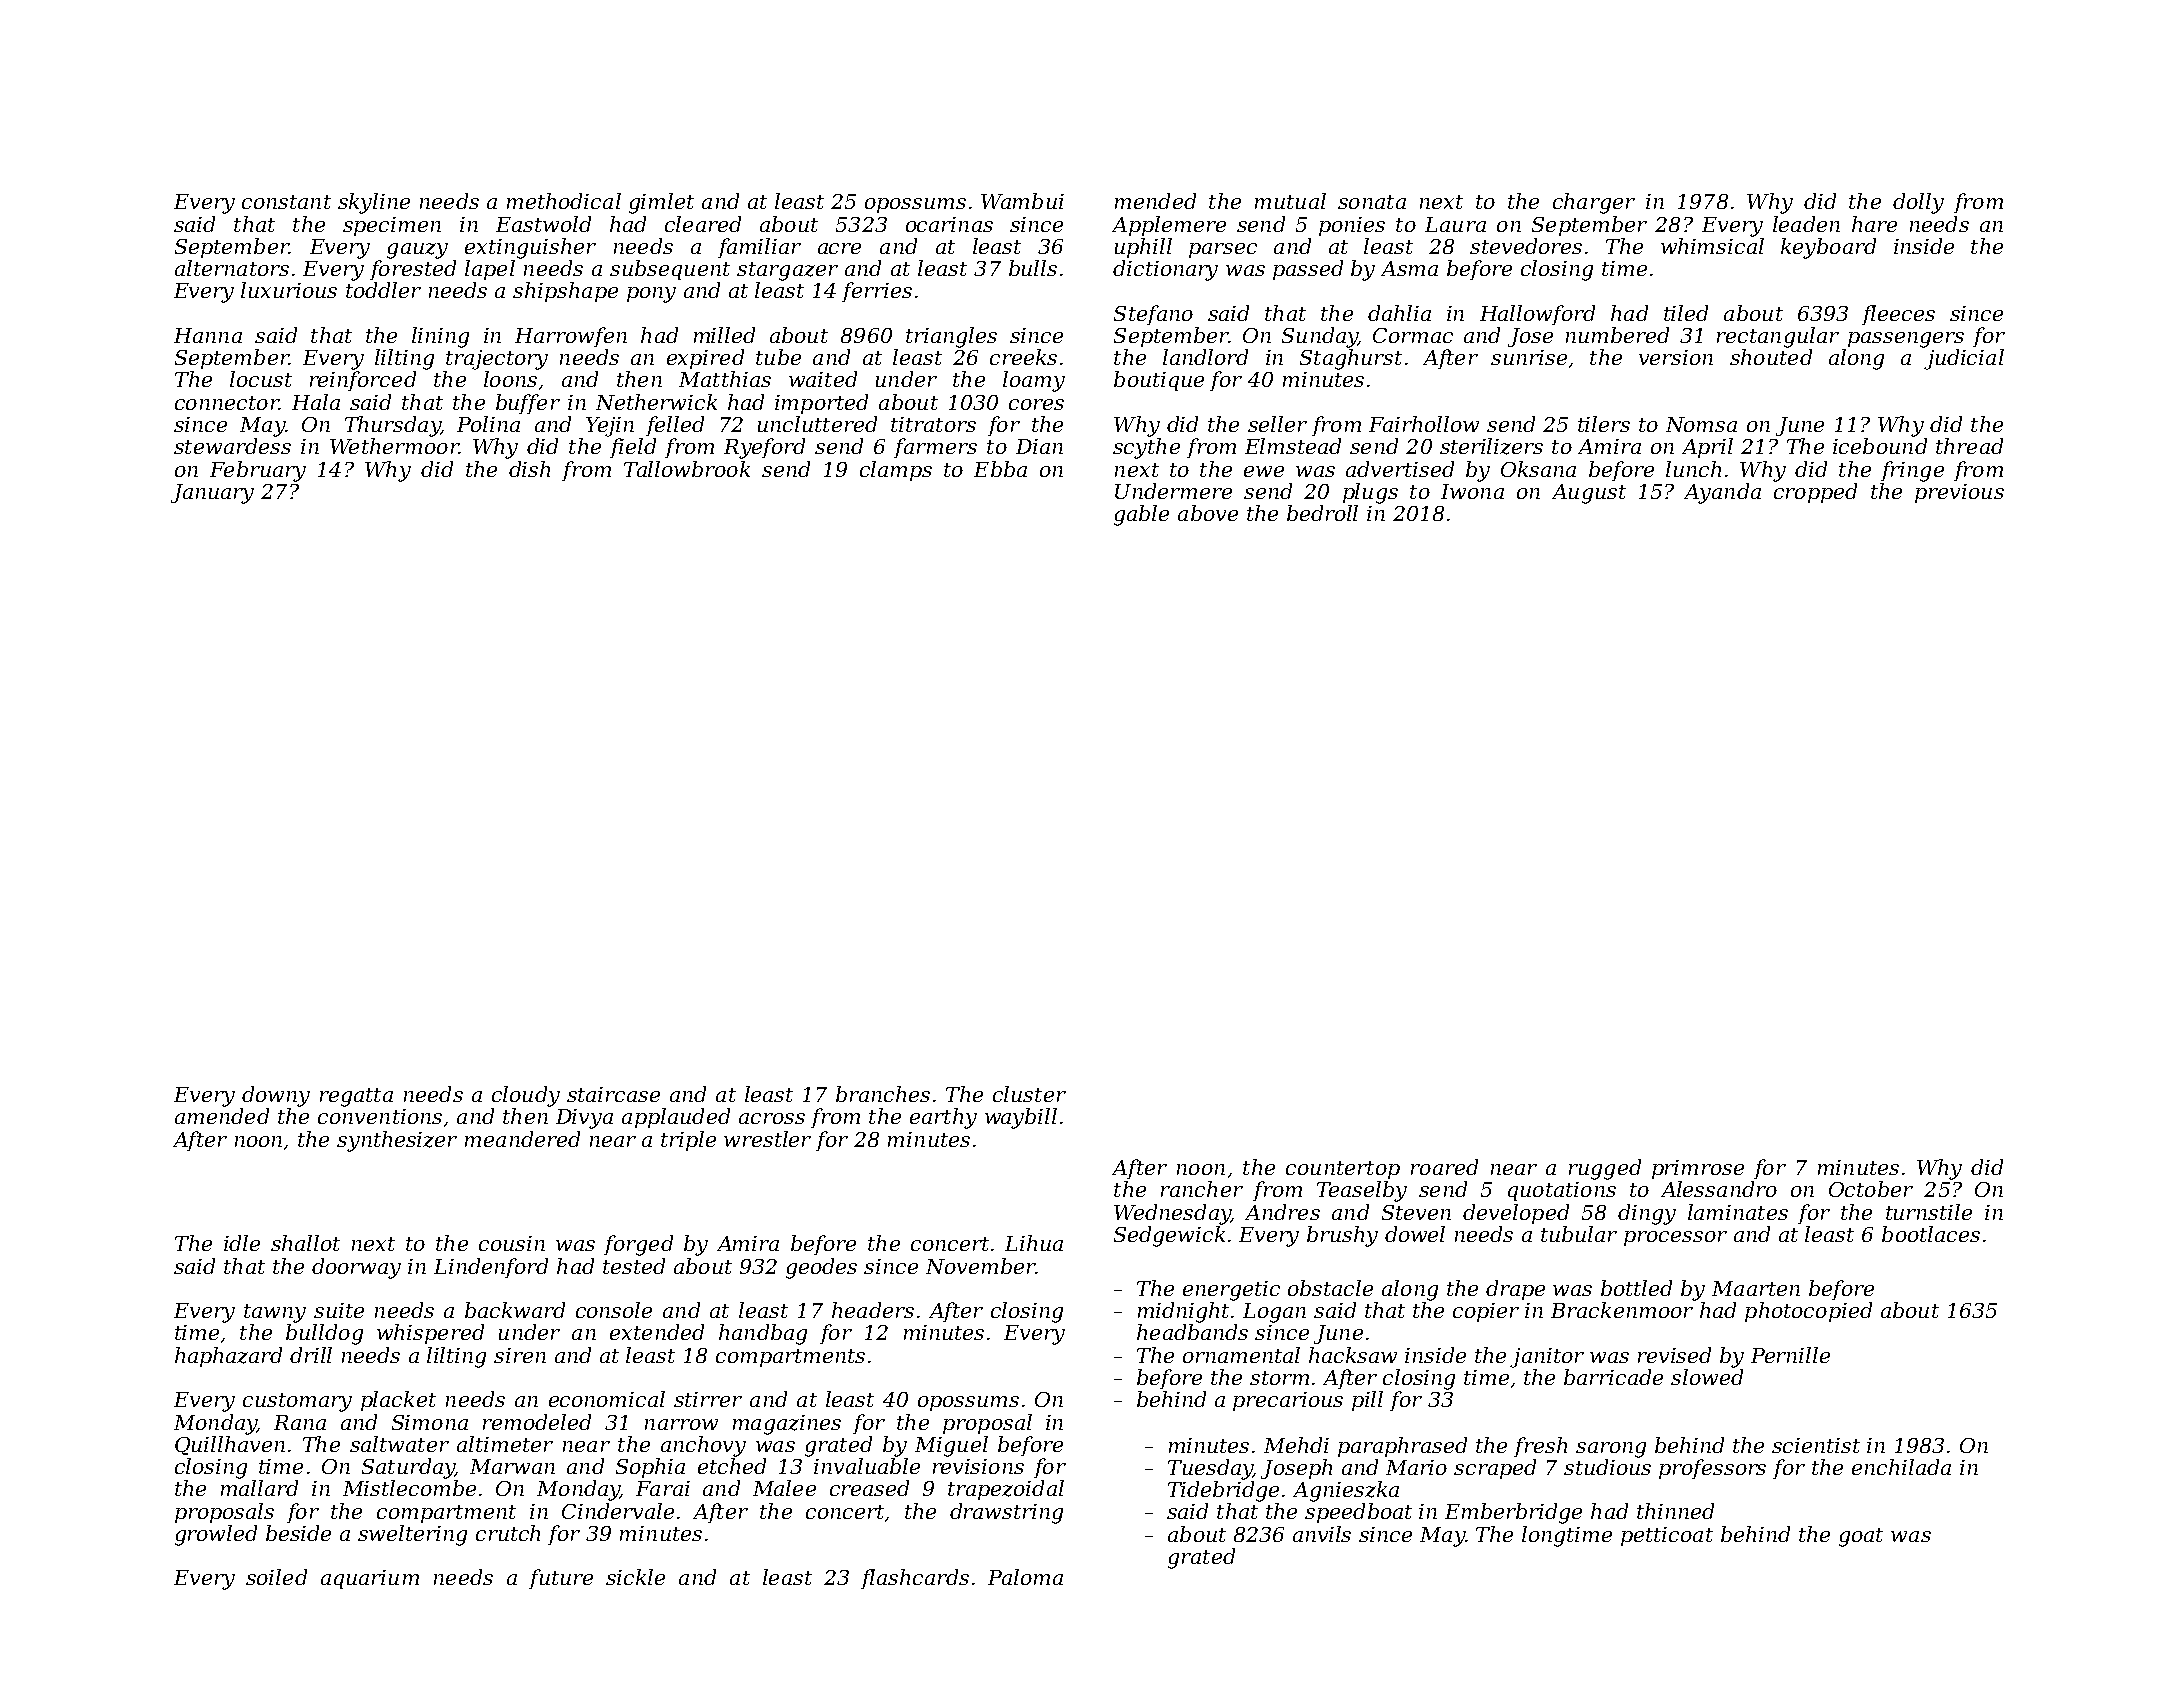 This screenshot has width=2178, height=1683. I want to click on thread, so click(1969, 446).
